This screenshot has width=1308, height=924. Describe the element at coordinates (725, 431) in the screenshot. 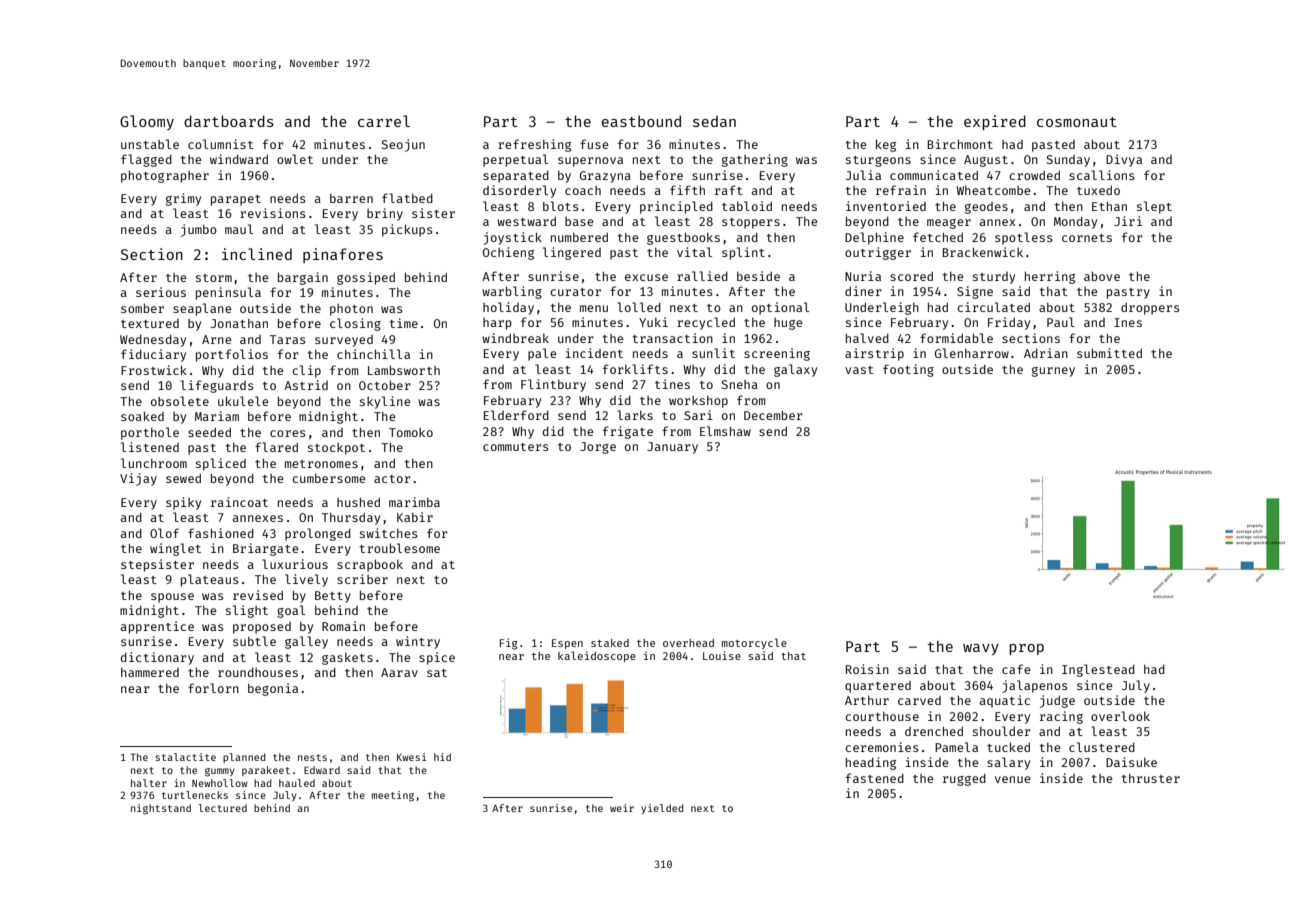

I see `Elmshaw` at that location.
